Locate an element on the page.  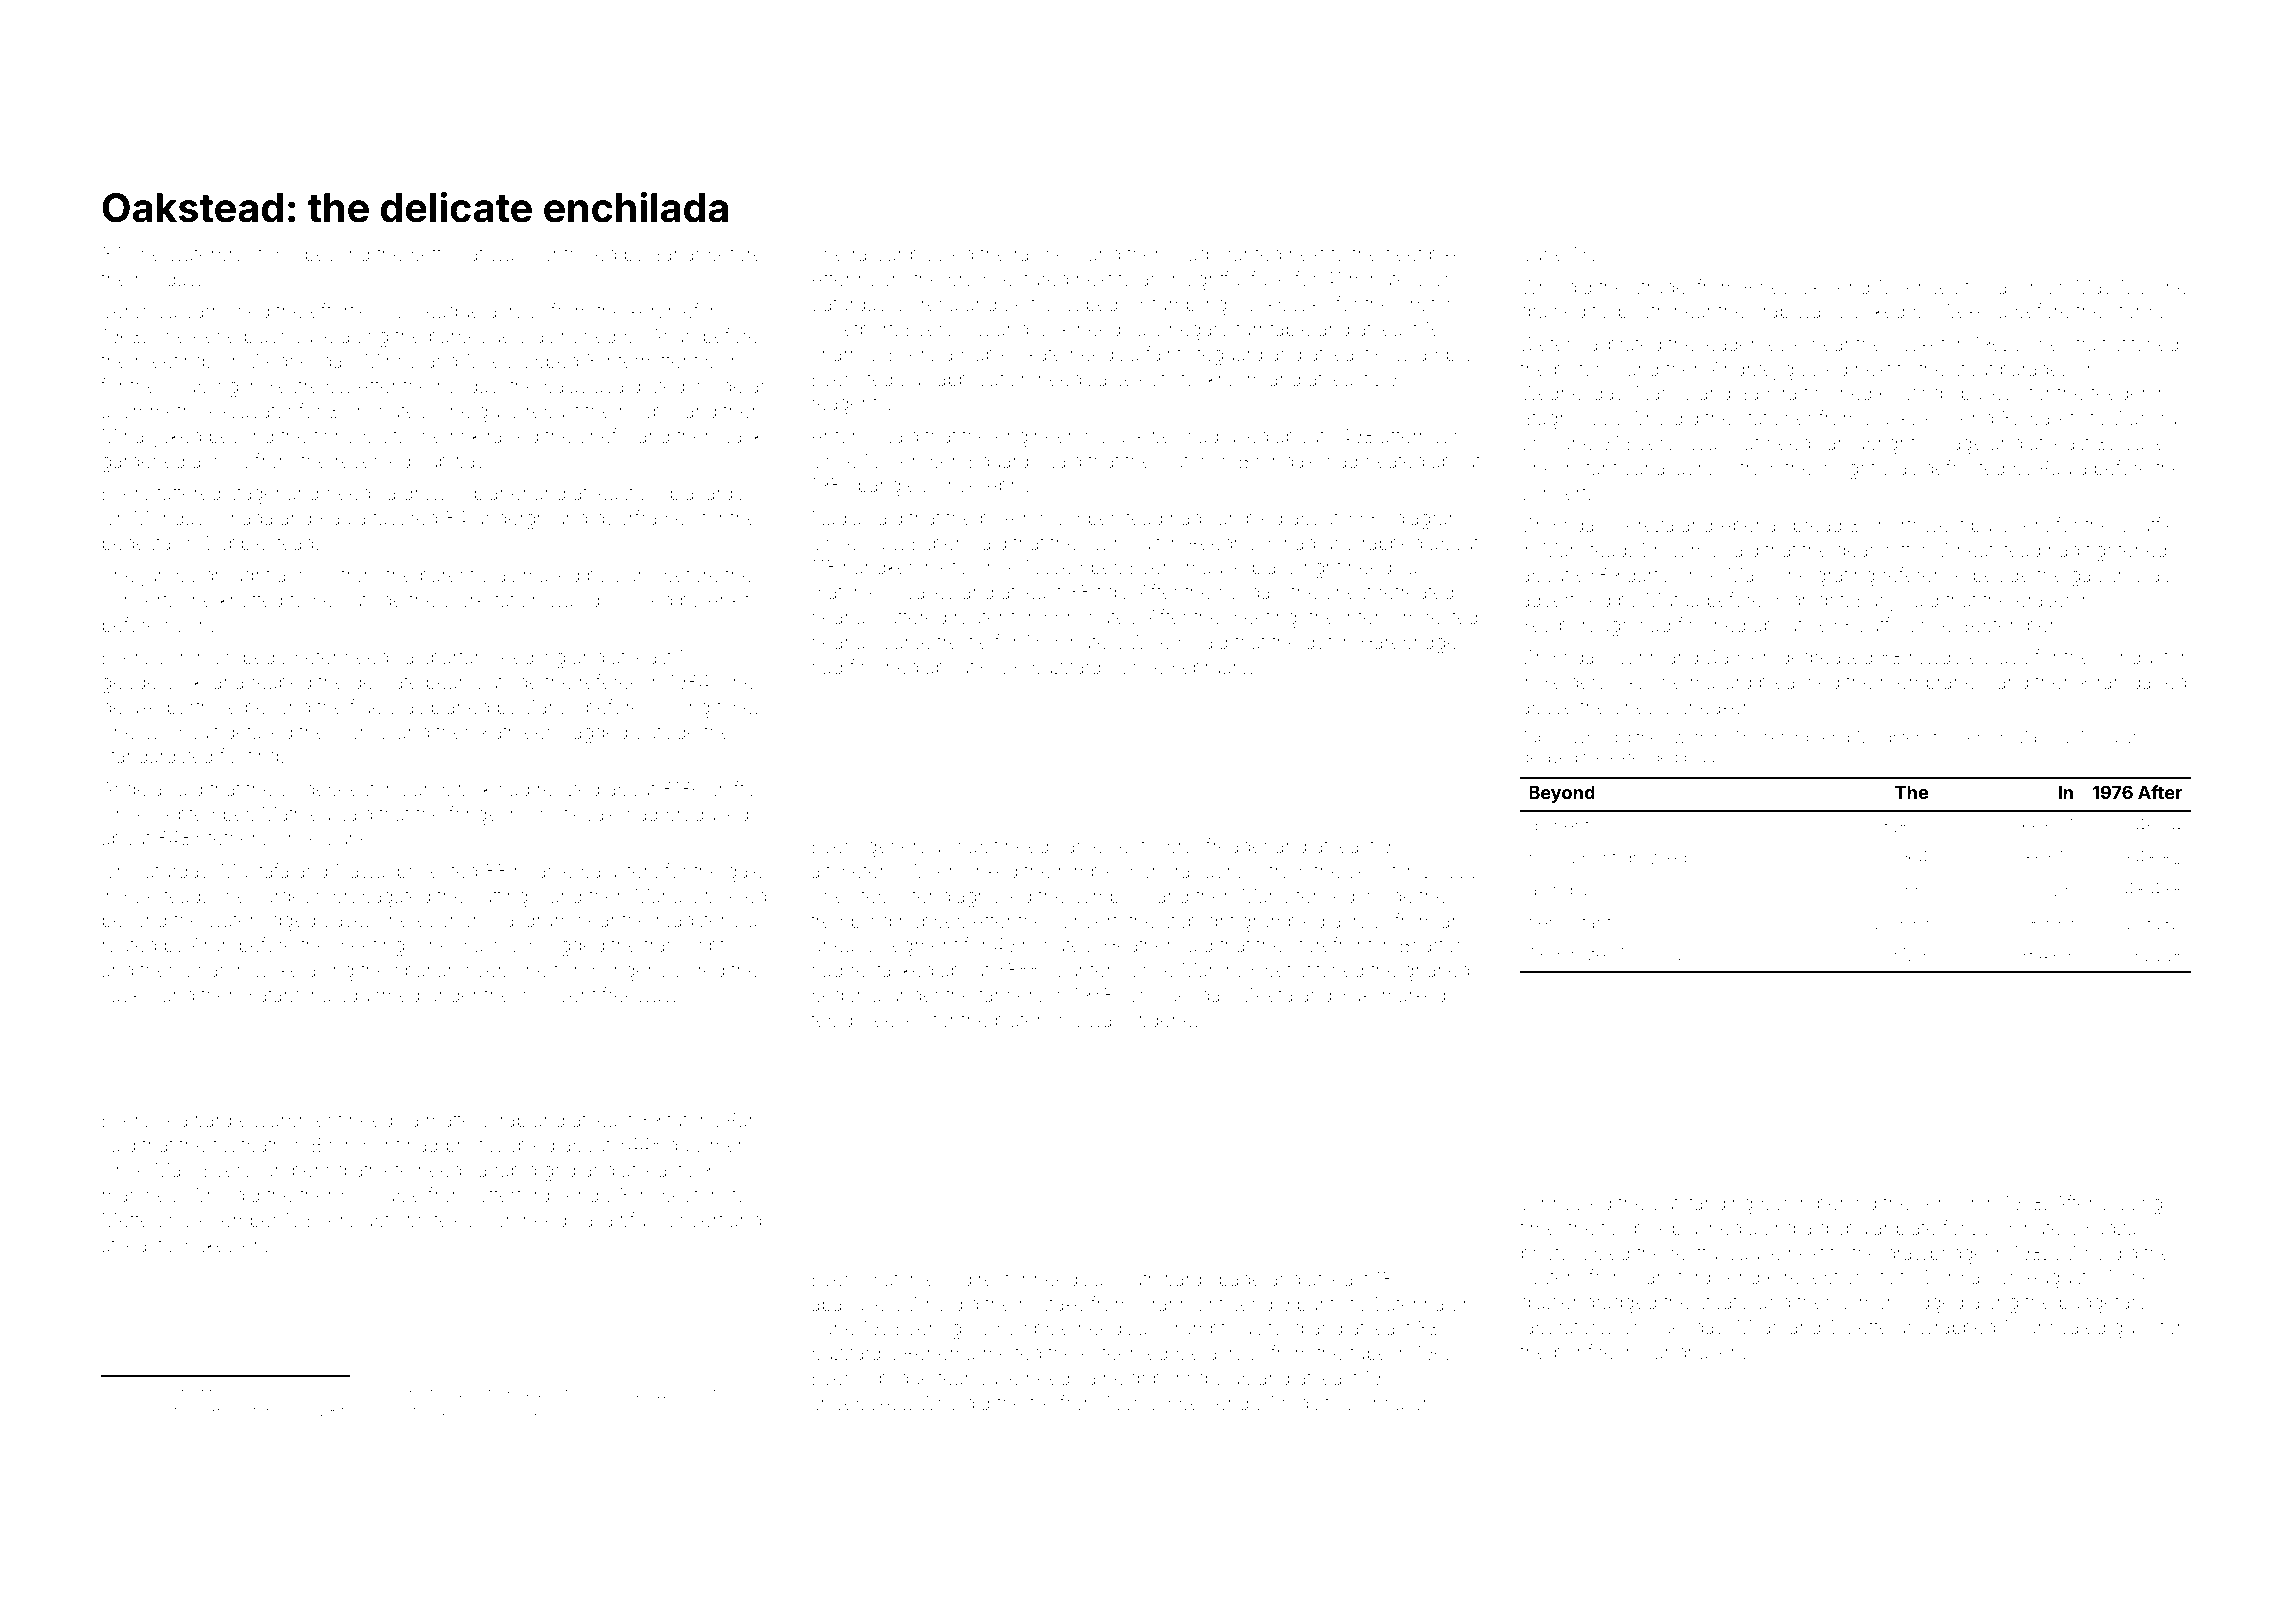
delayed is located at coordinates (1549, 759).
